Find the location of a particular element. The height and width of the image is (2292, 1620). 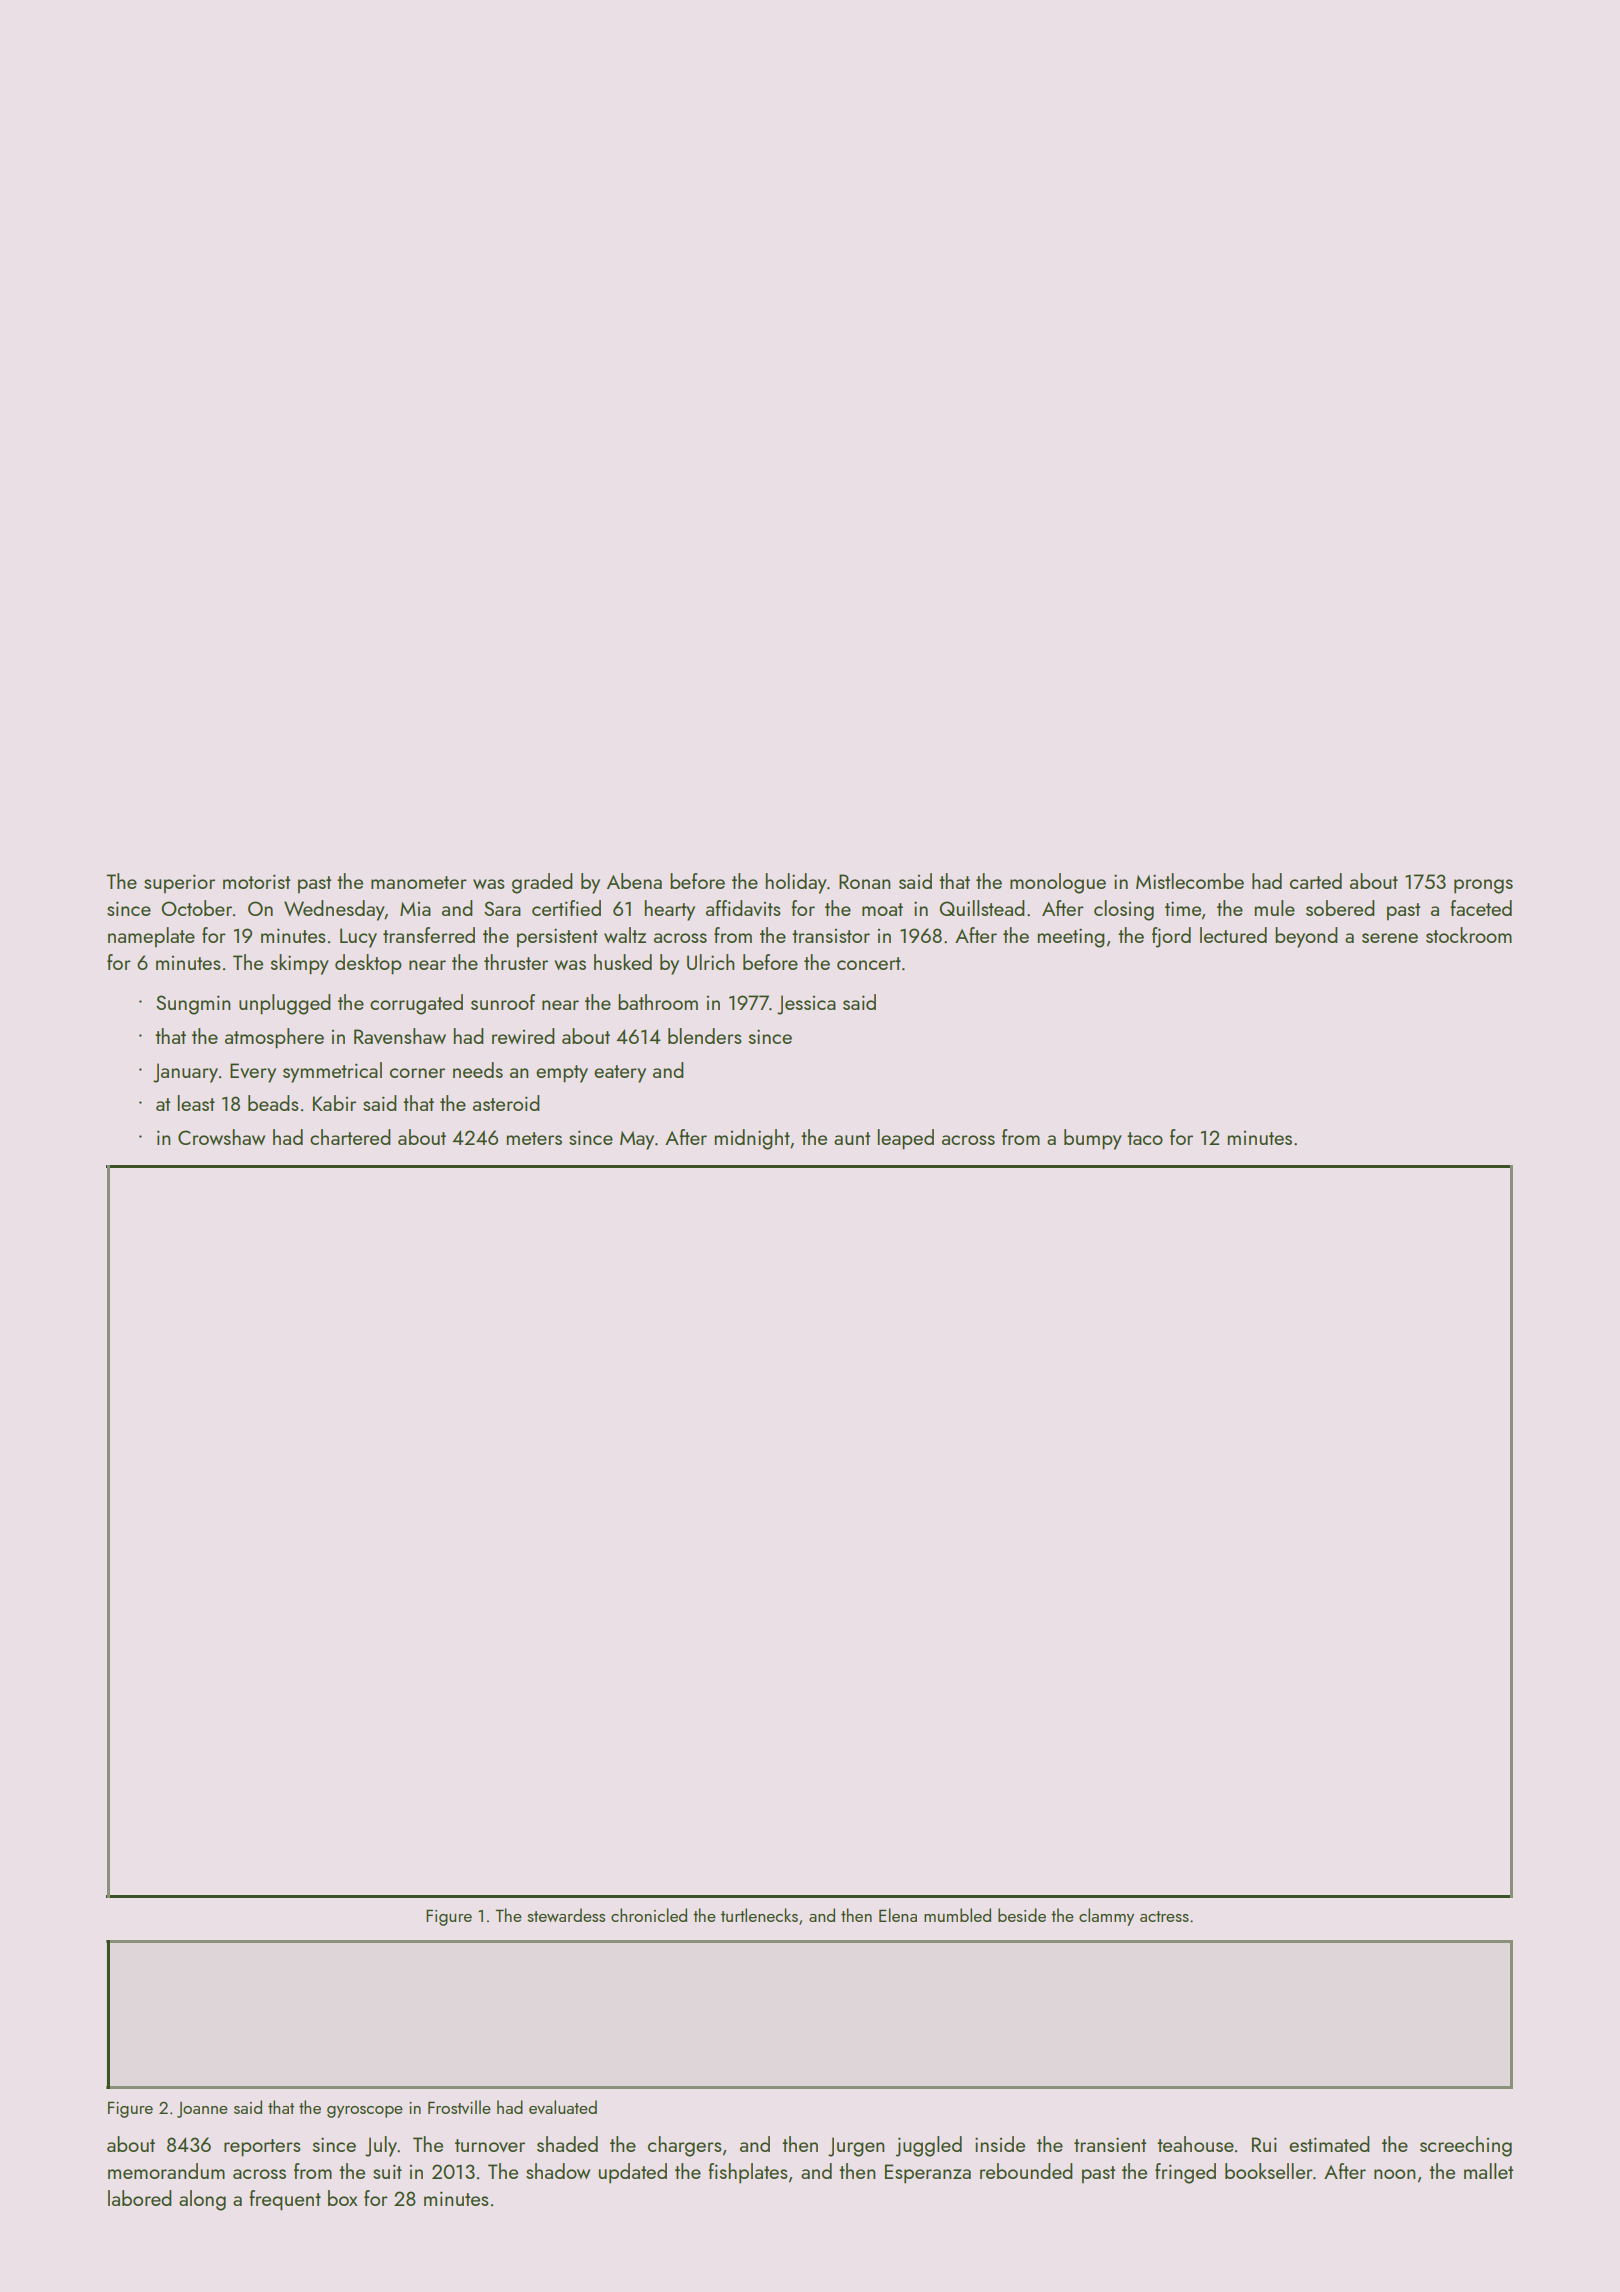

carted is located at coordinates (1316, 881).
